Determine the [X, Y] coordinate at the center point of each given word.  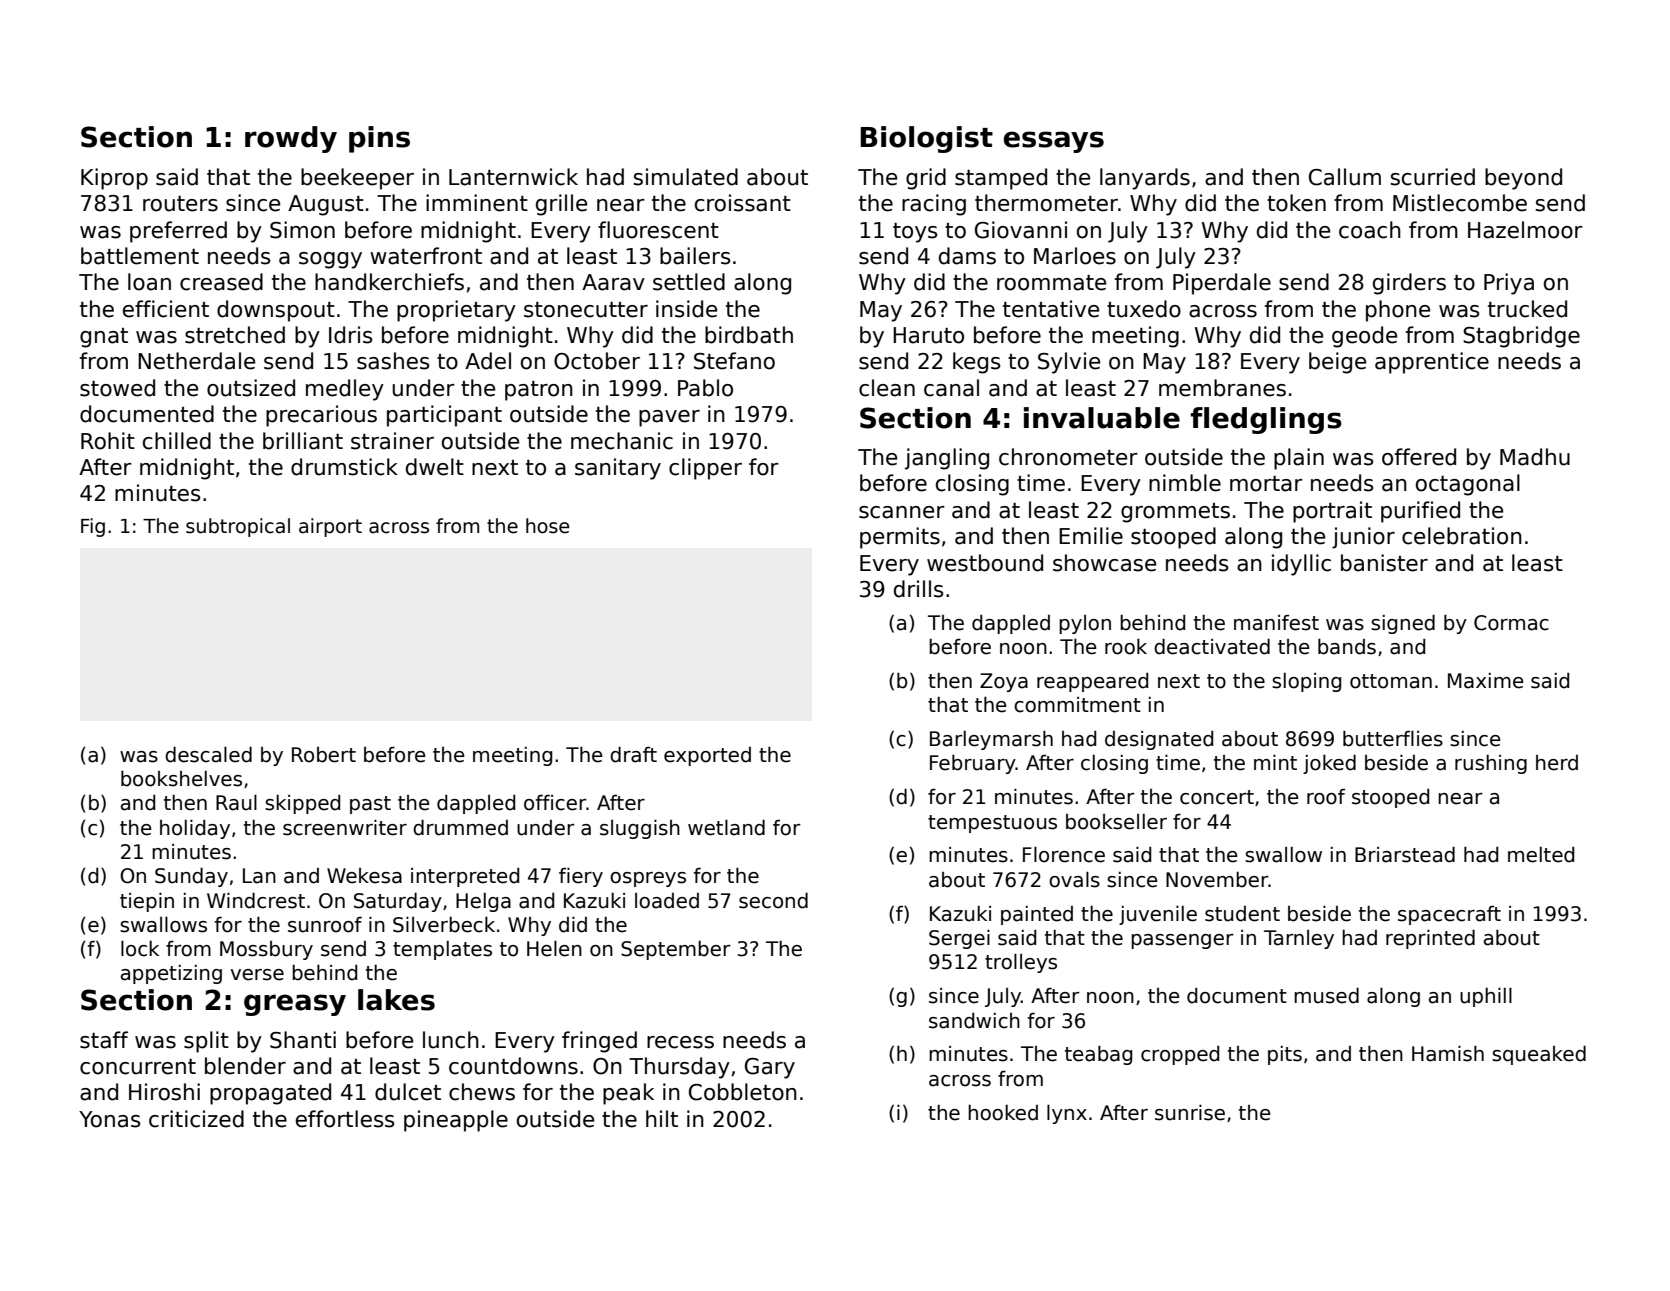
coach [1370, 230]
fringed [599, 1042]
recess [680, 1042]
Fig [93, 527]
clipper [705, 469]
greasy [295, 1005]
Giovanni [1021, 230]
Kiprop [114, 179]
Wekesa [364, 876]
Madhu [1535, 457]
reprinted [1430, 939]
